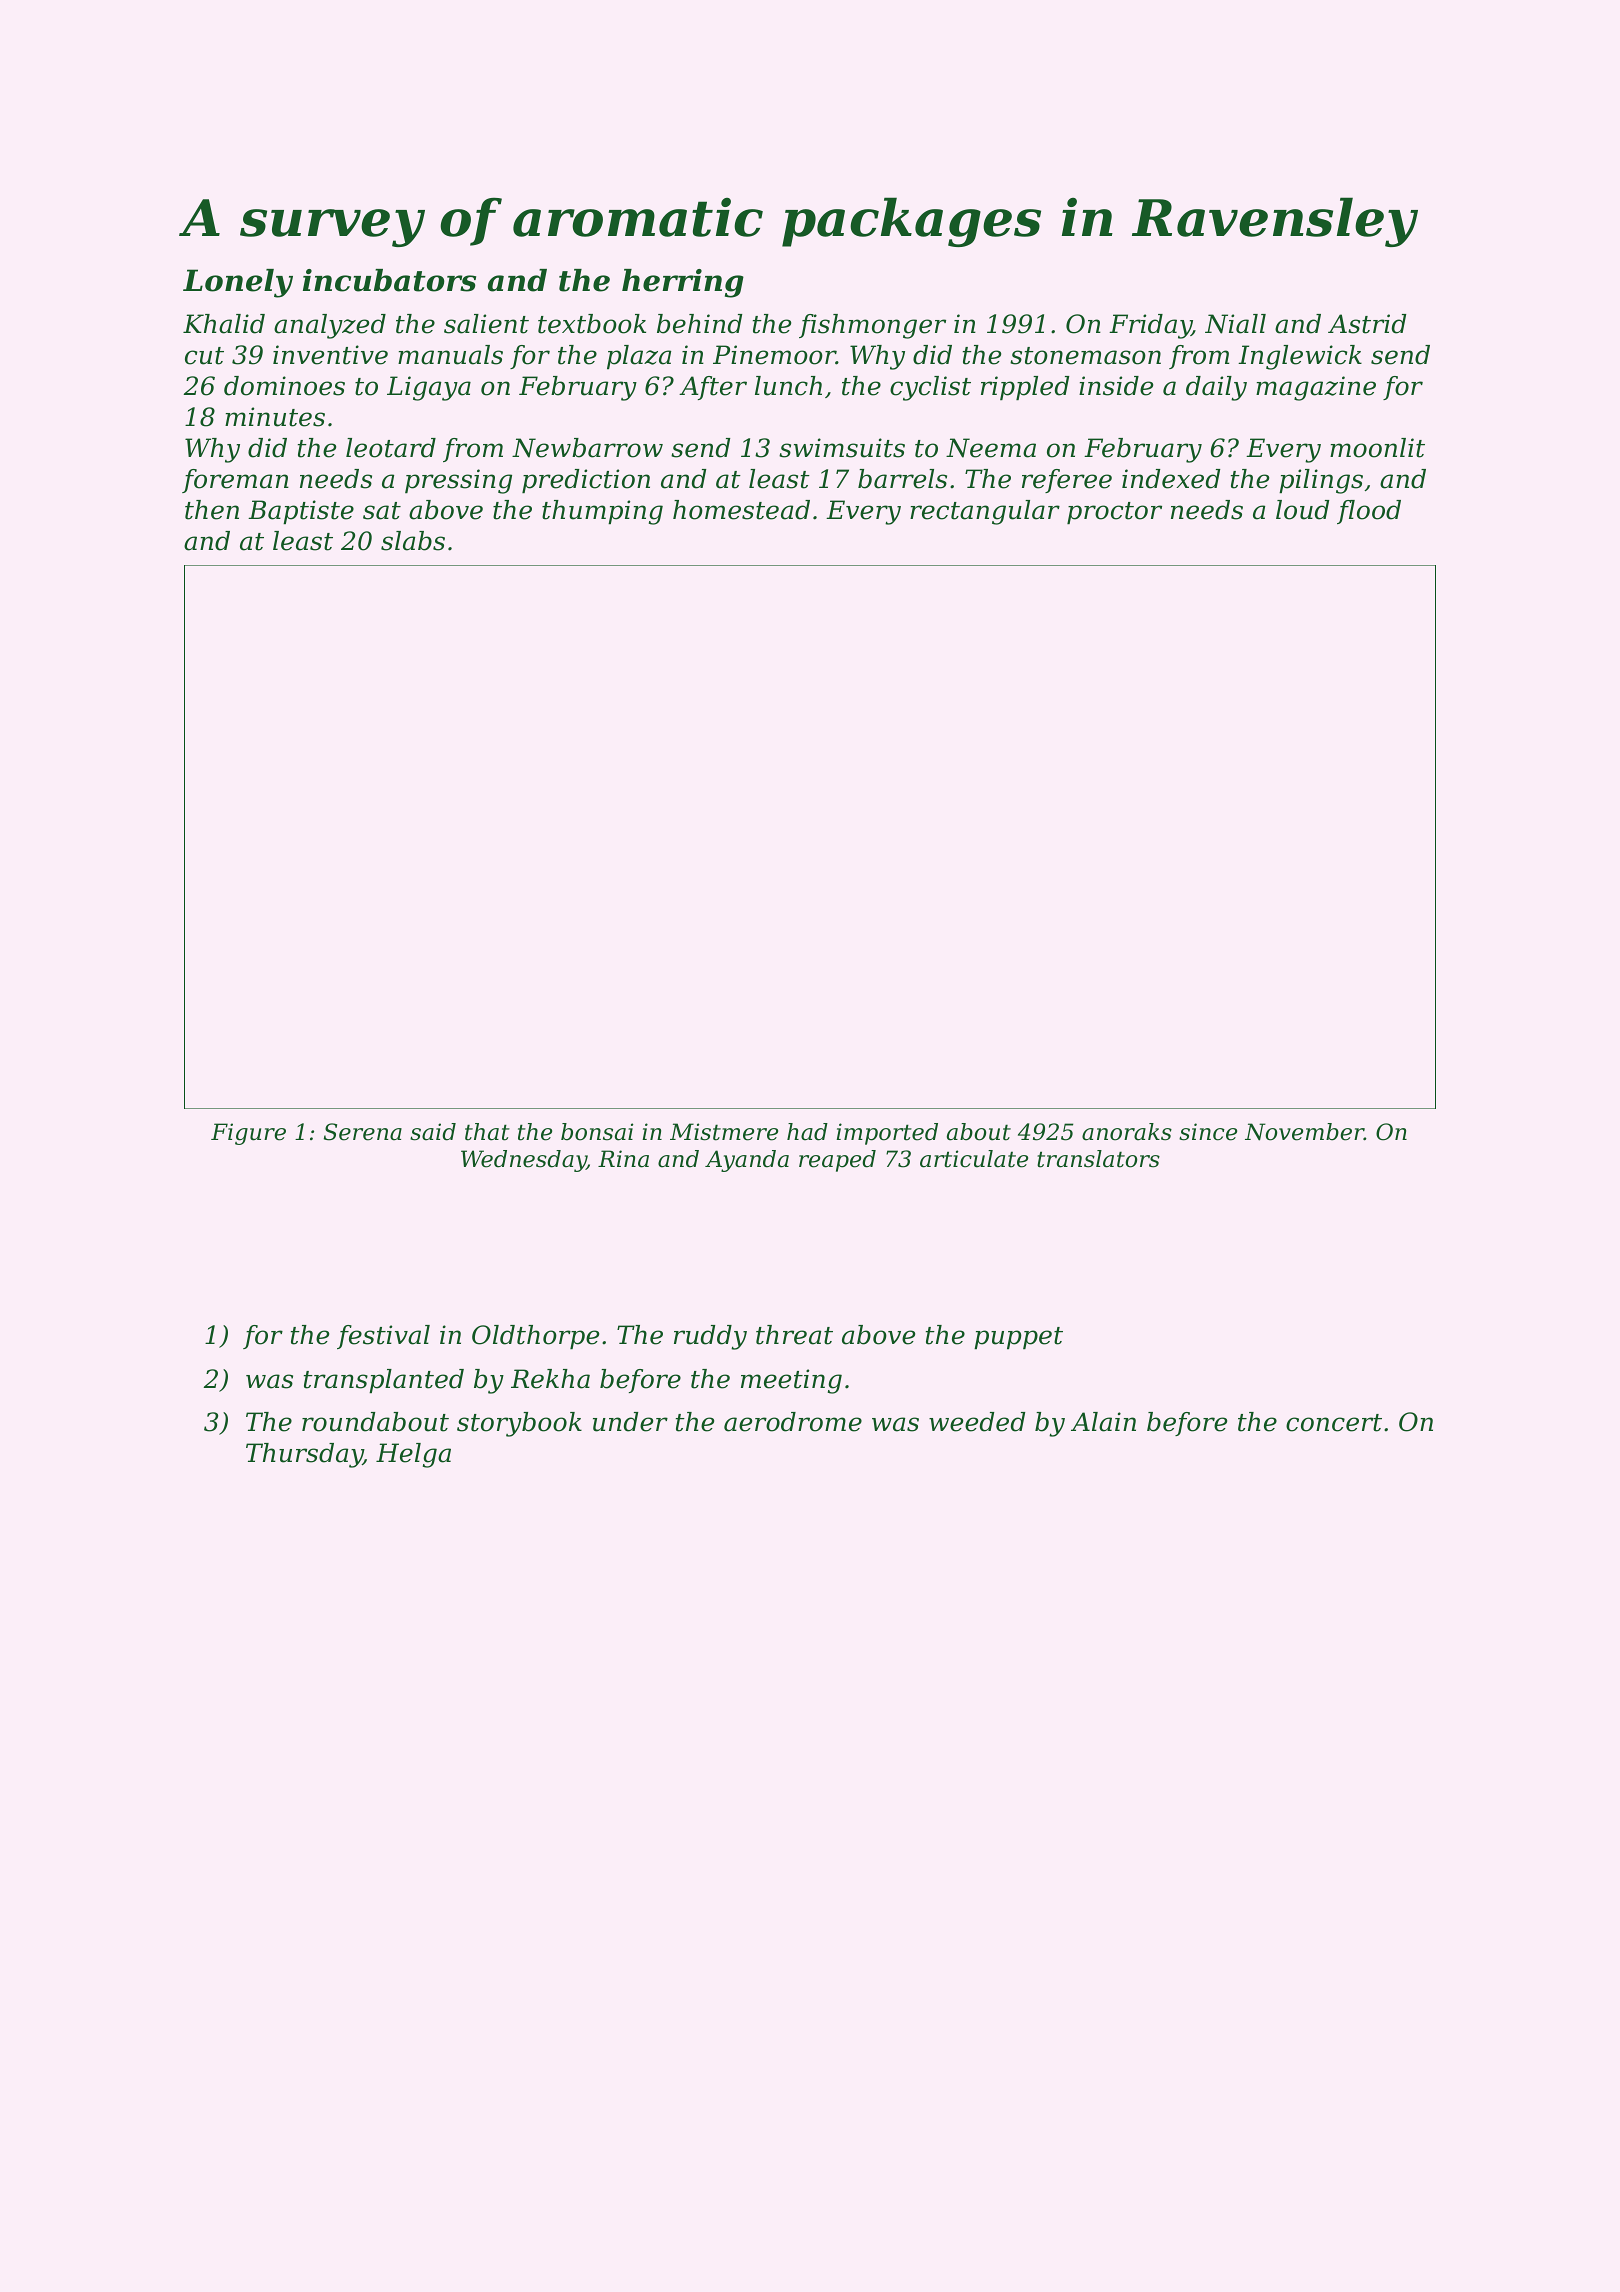 This page has width=1620, height=2292. I want to click on fishmonger, so click(872, 326).
